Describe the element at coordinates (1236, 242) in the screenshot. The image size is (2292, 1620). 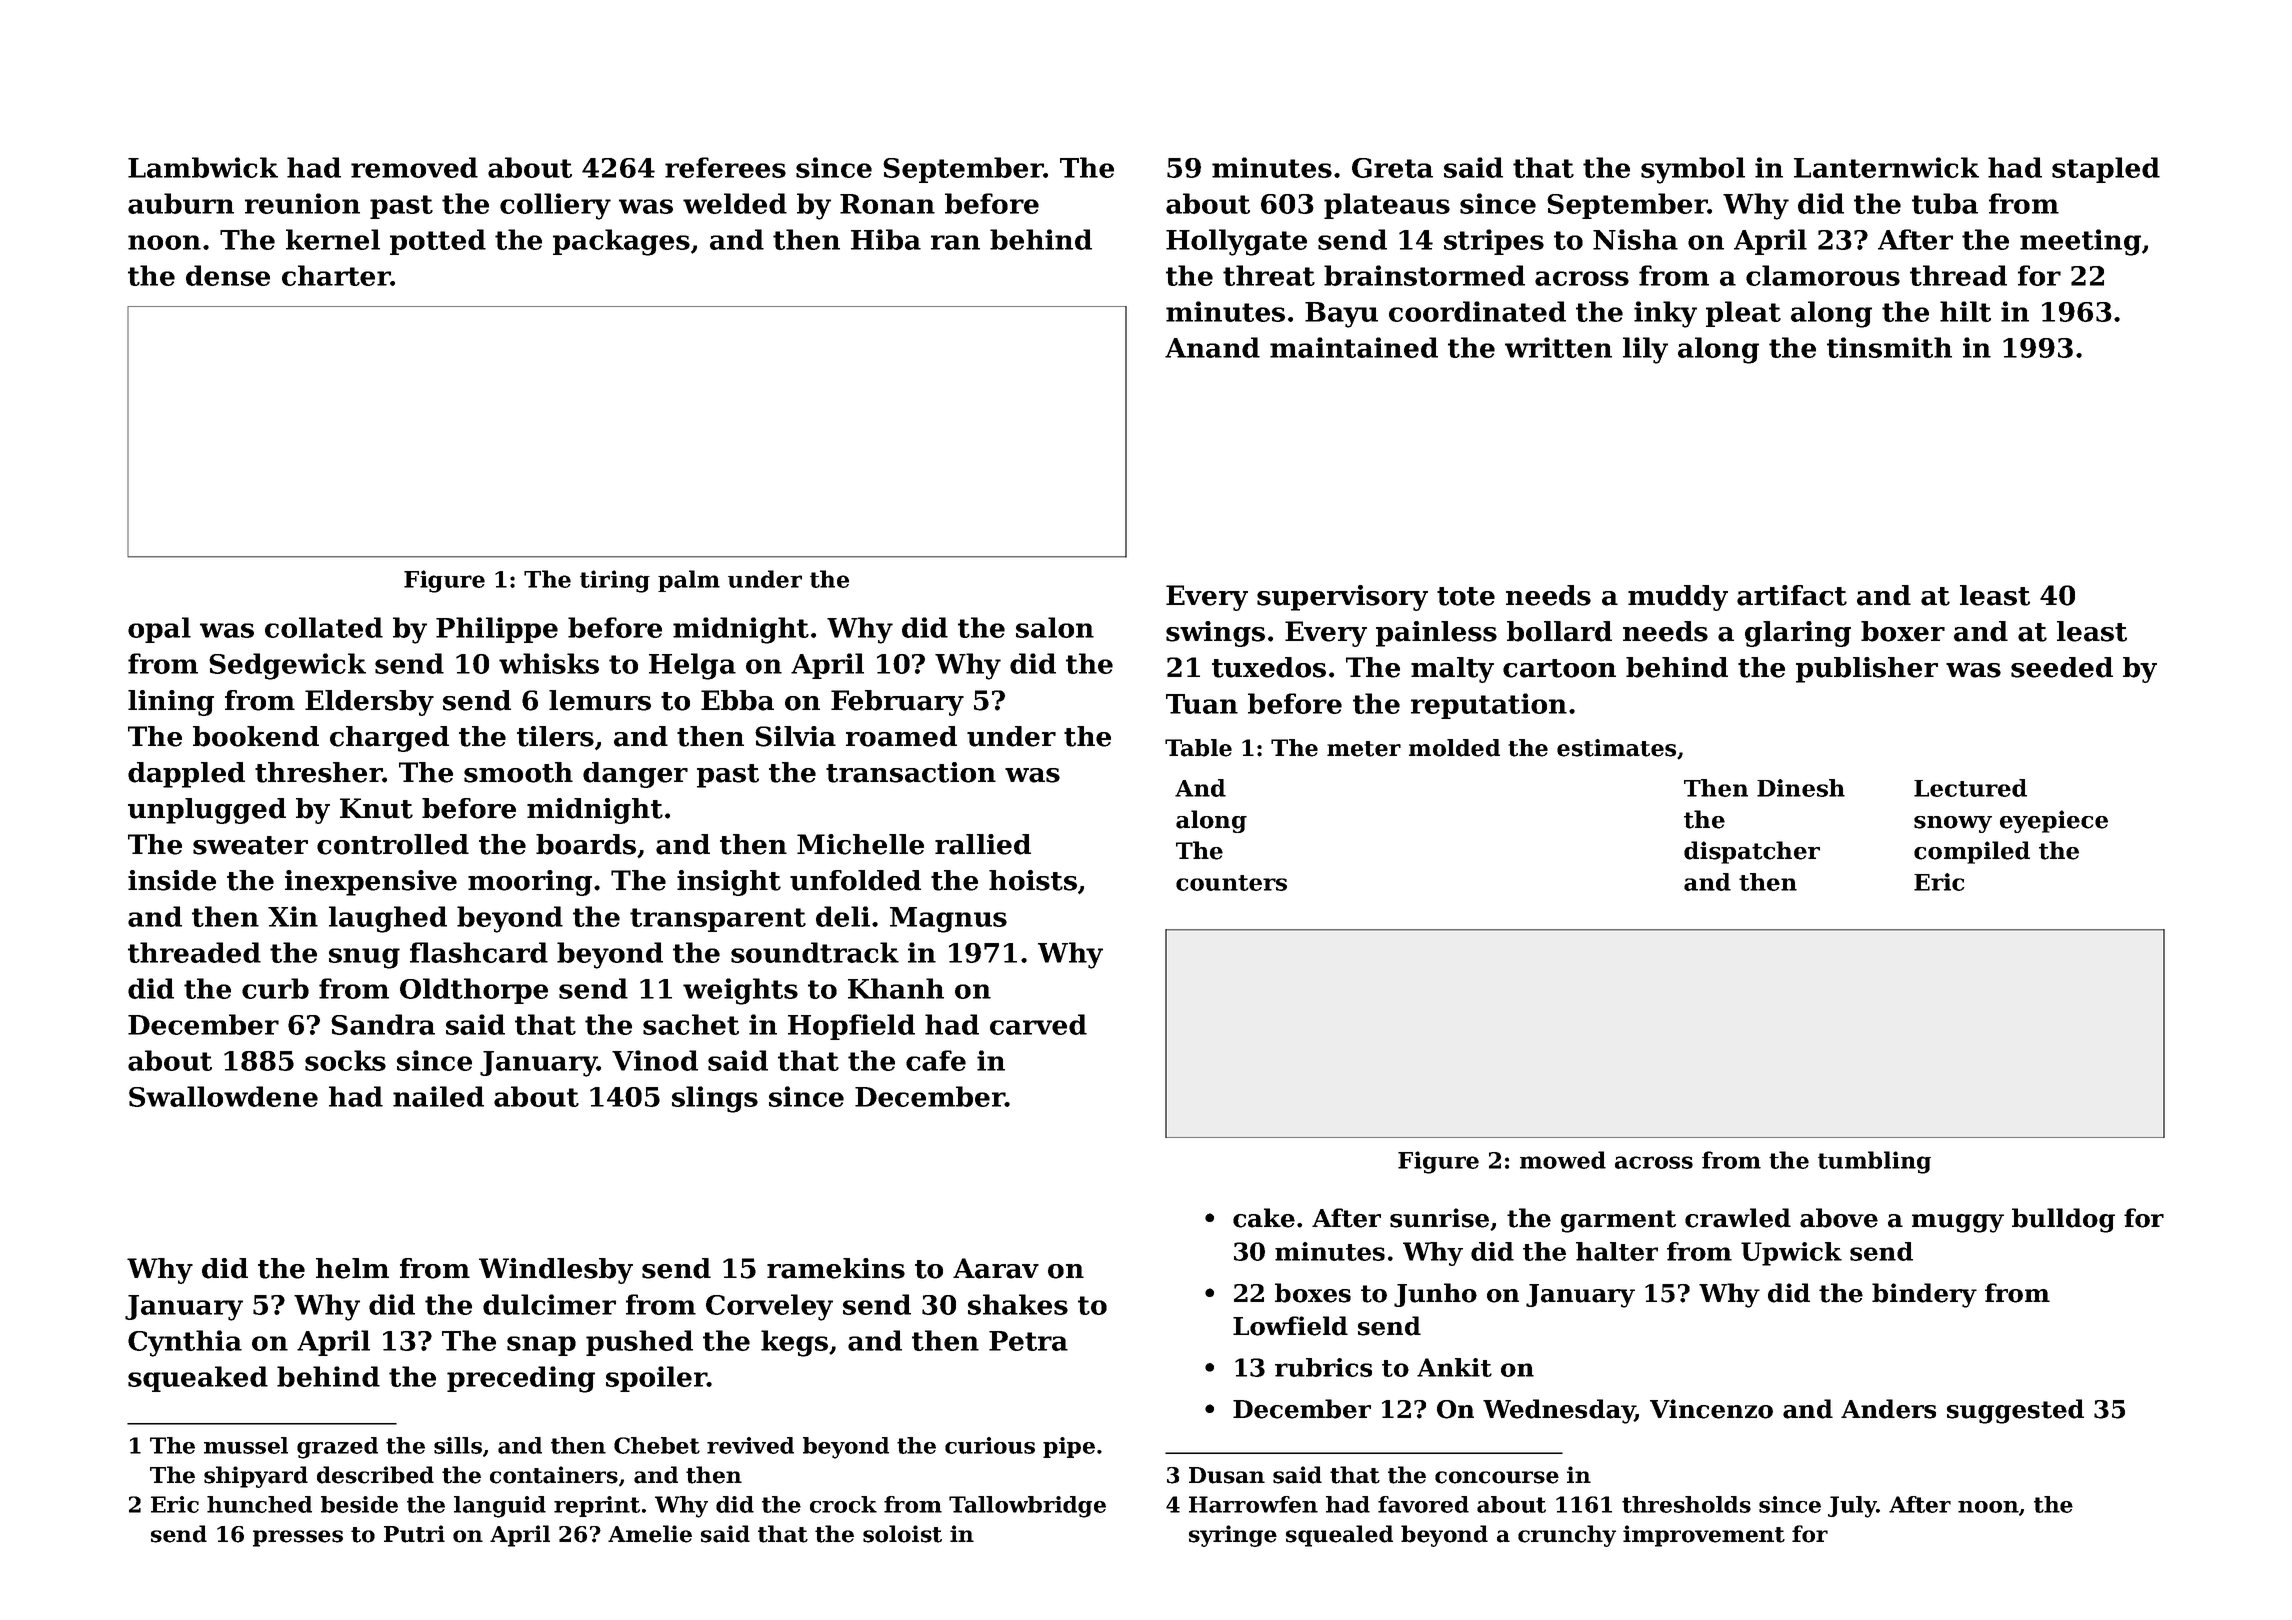
I see `Hollygate` at that location.
